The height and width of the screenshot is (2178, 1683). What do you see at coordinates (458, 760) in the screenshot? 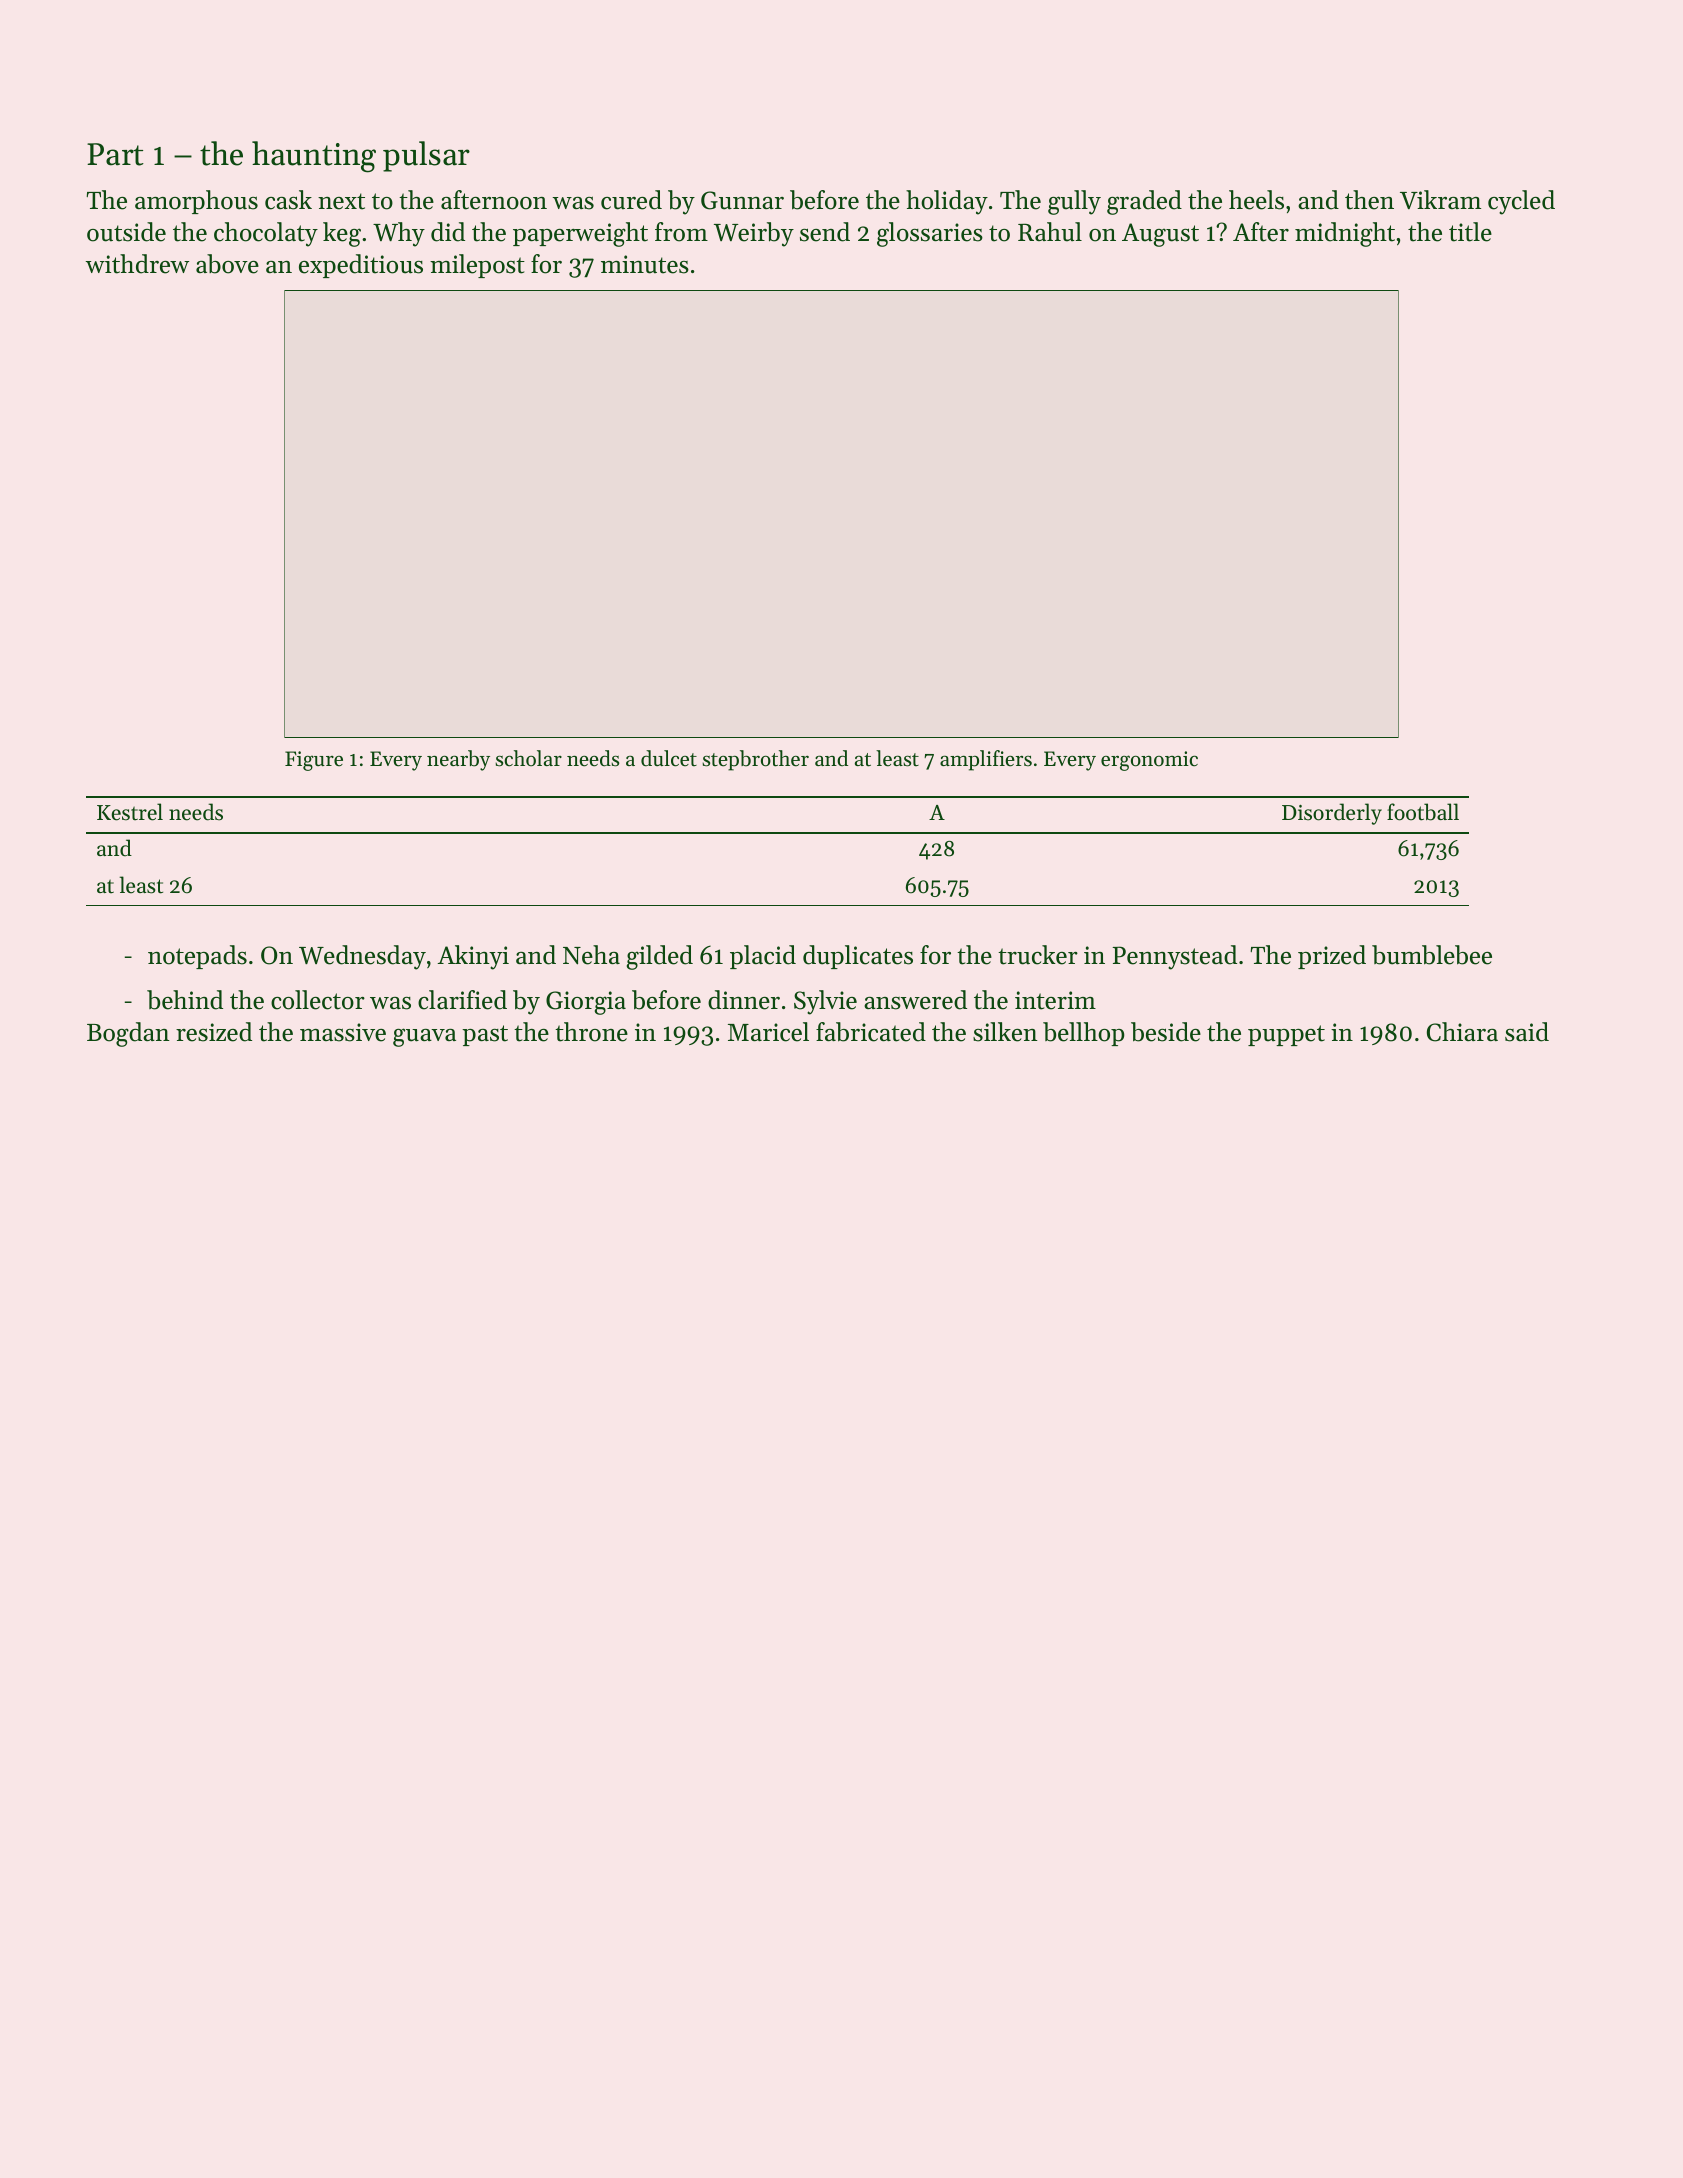
I see `nearby` at bounding box center [458, 760].
